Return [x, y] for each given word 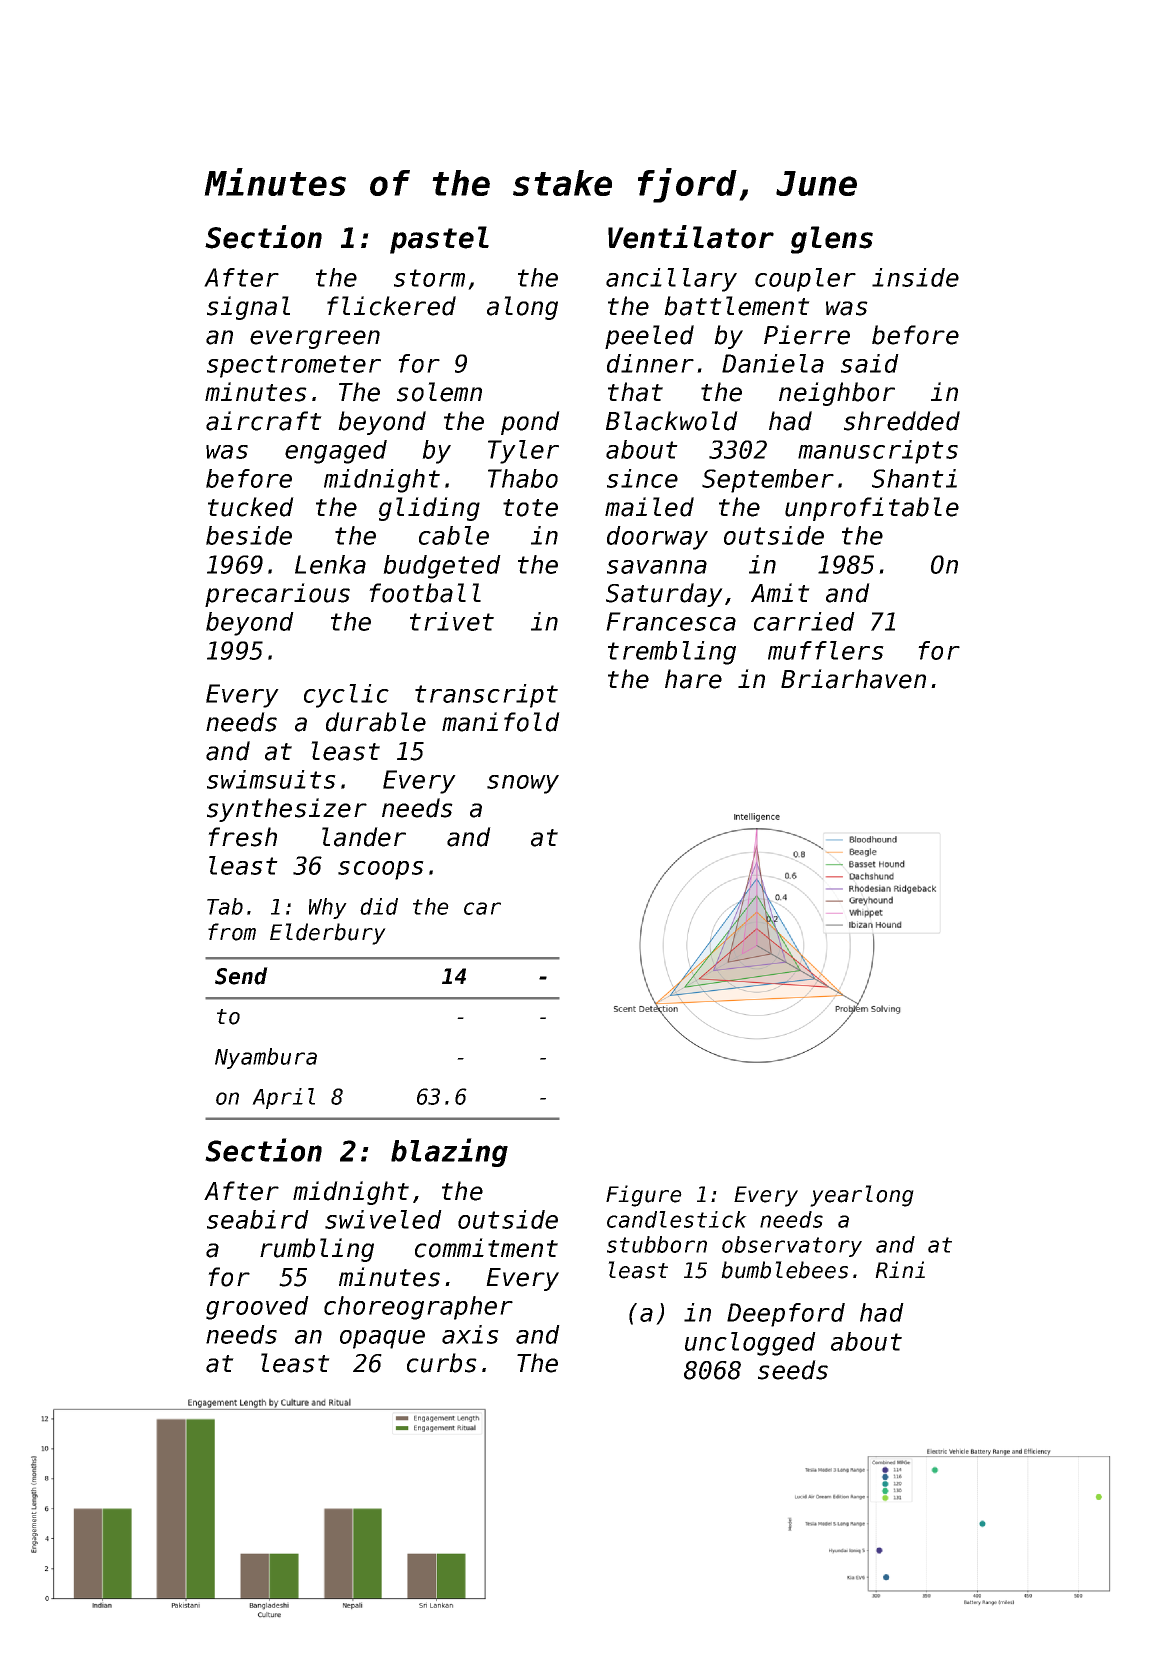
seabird [258, 1219]
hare [693, 679]
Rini [900, 1269]
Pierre [807, 335]
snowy [523, 784]
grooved [257, 1308]
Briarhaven [853, 679]
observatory [792, 1246]
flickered [391, 306]
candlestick [677, 1219]
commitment [486, 1248]
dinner [650, 363]
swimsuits [271, 779]
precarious [277, 595]
